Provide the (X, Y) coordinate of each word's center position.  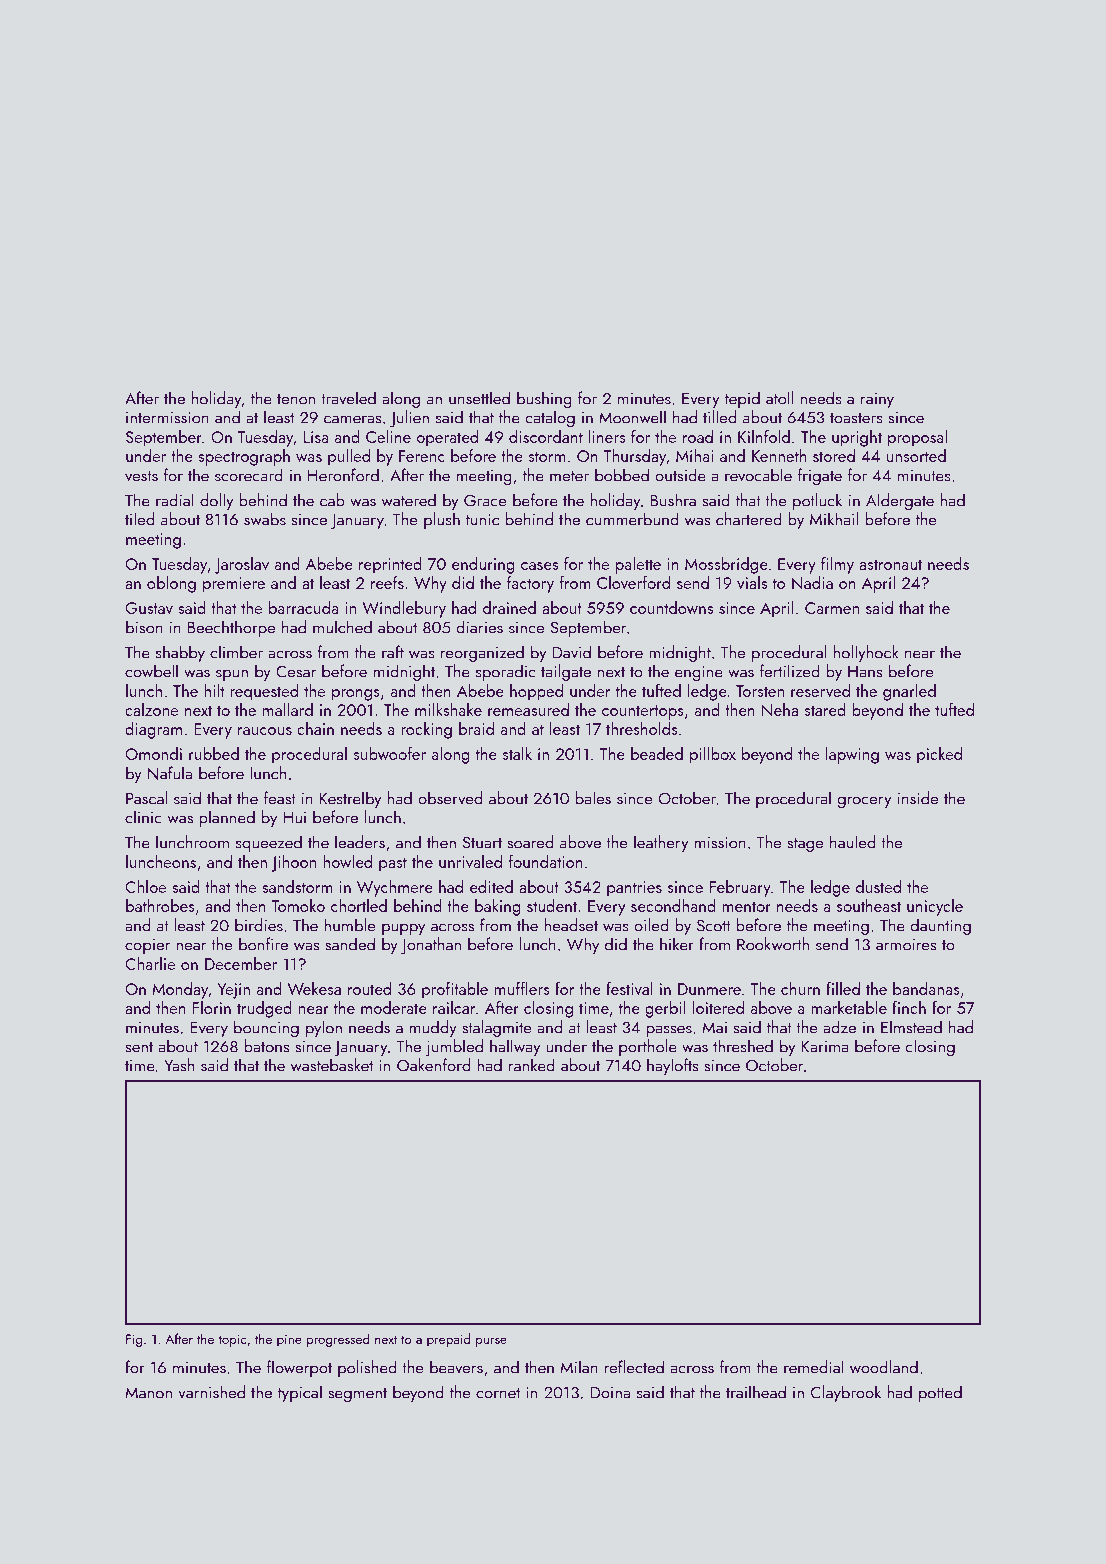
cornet (498, 1393)
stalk (517, 753)
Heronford (343, 475)
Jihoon (293, 863)
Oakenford (433, 1065)
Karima (825, 1046)
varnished (211, 1392)
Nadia (812, 583)
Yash (179, 1065)
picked (939, 755)
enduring (483, 565)
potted (940, 1393)
